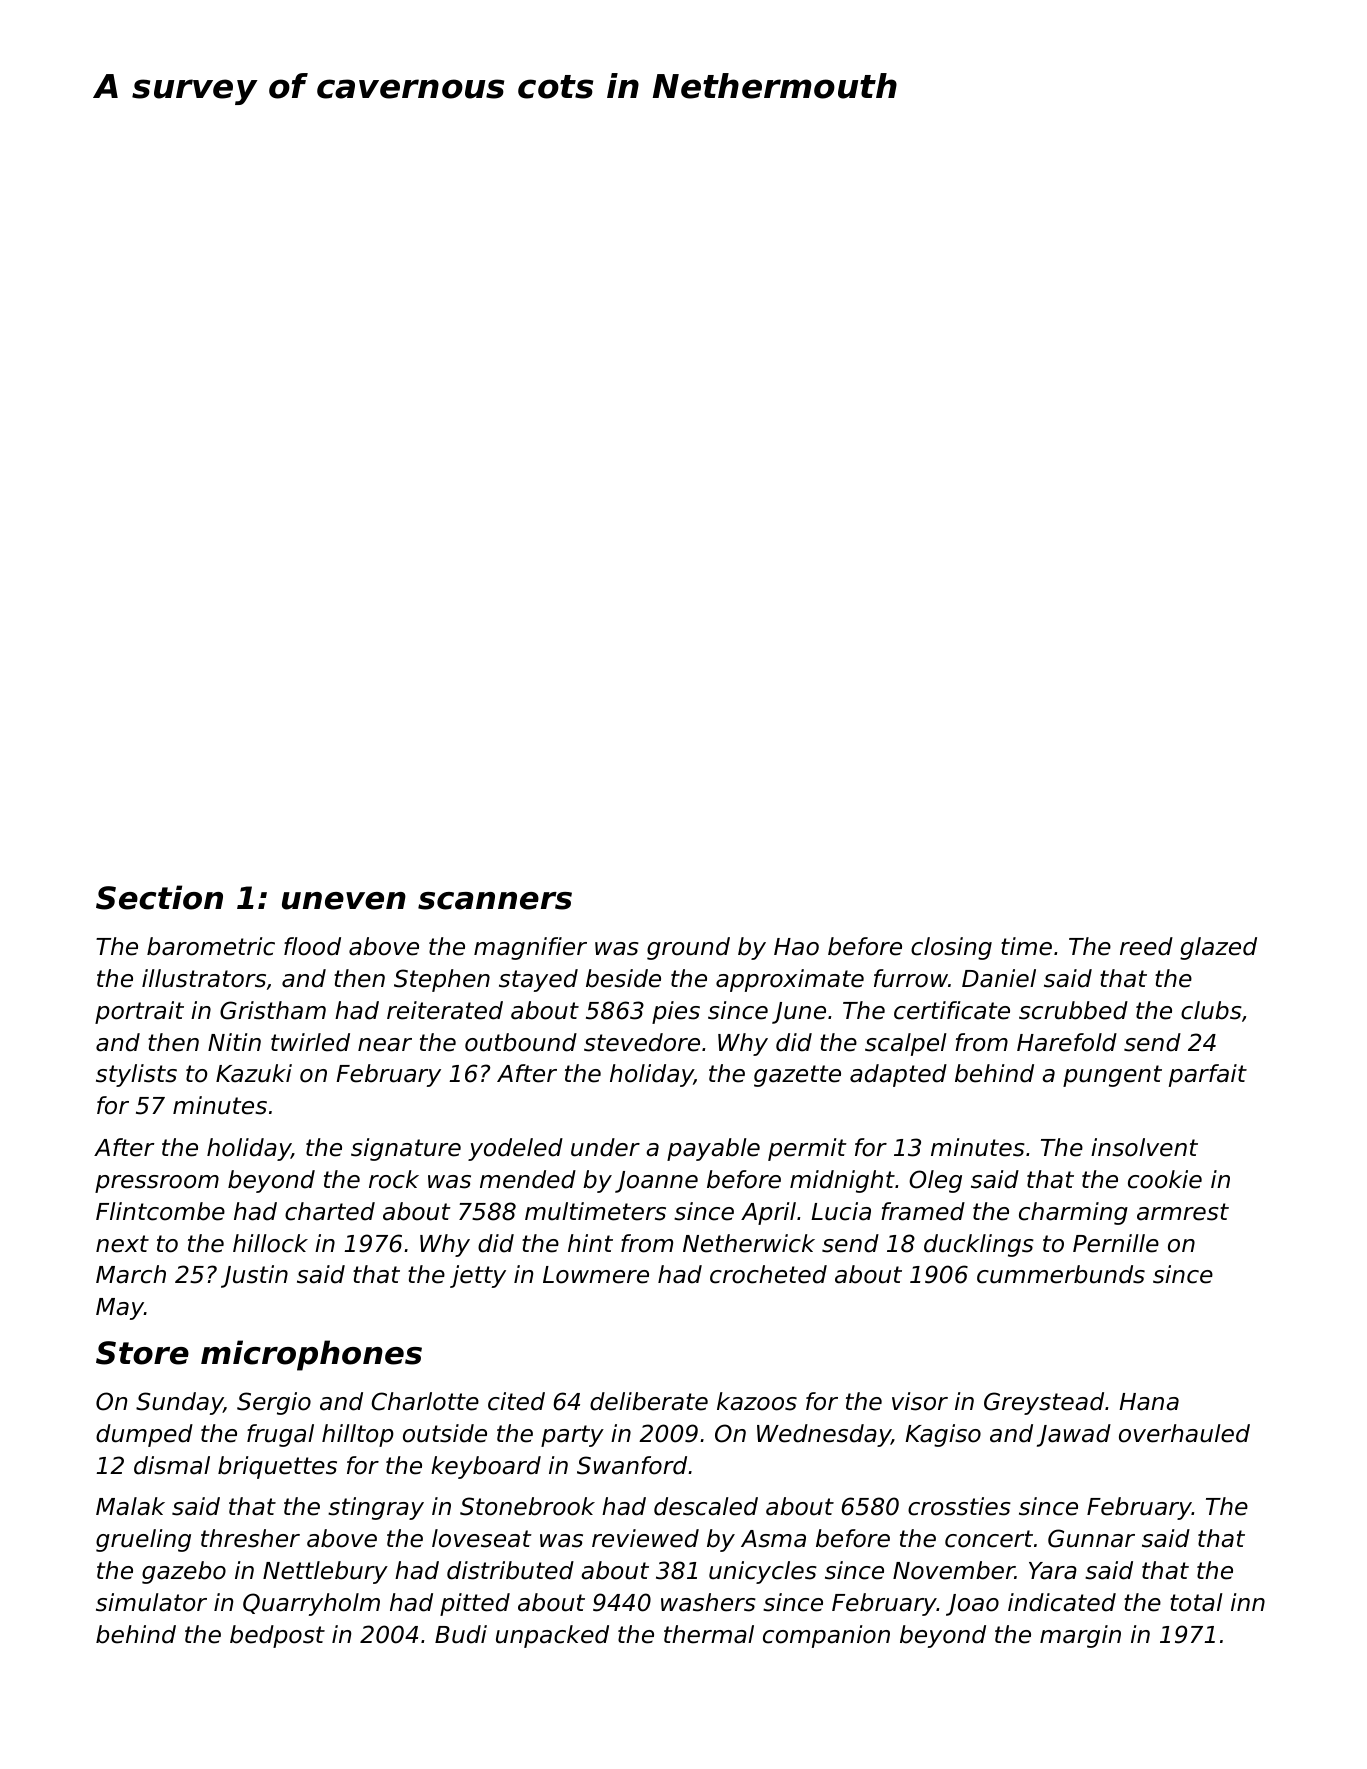 Image resolution: width=1367 pixels, height=1769 pixels. What do you see at coordinates (706, 1506) in the page?
I see `descaled` at bounding box center [706, 1506].
